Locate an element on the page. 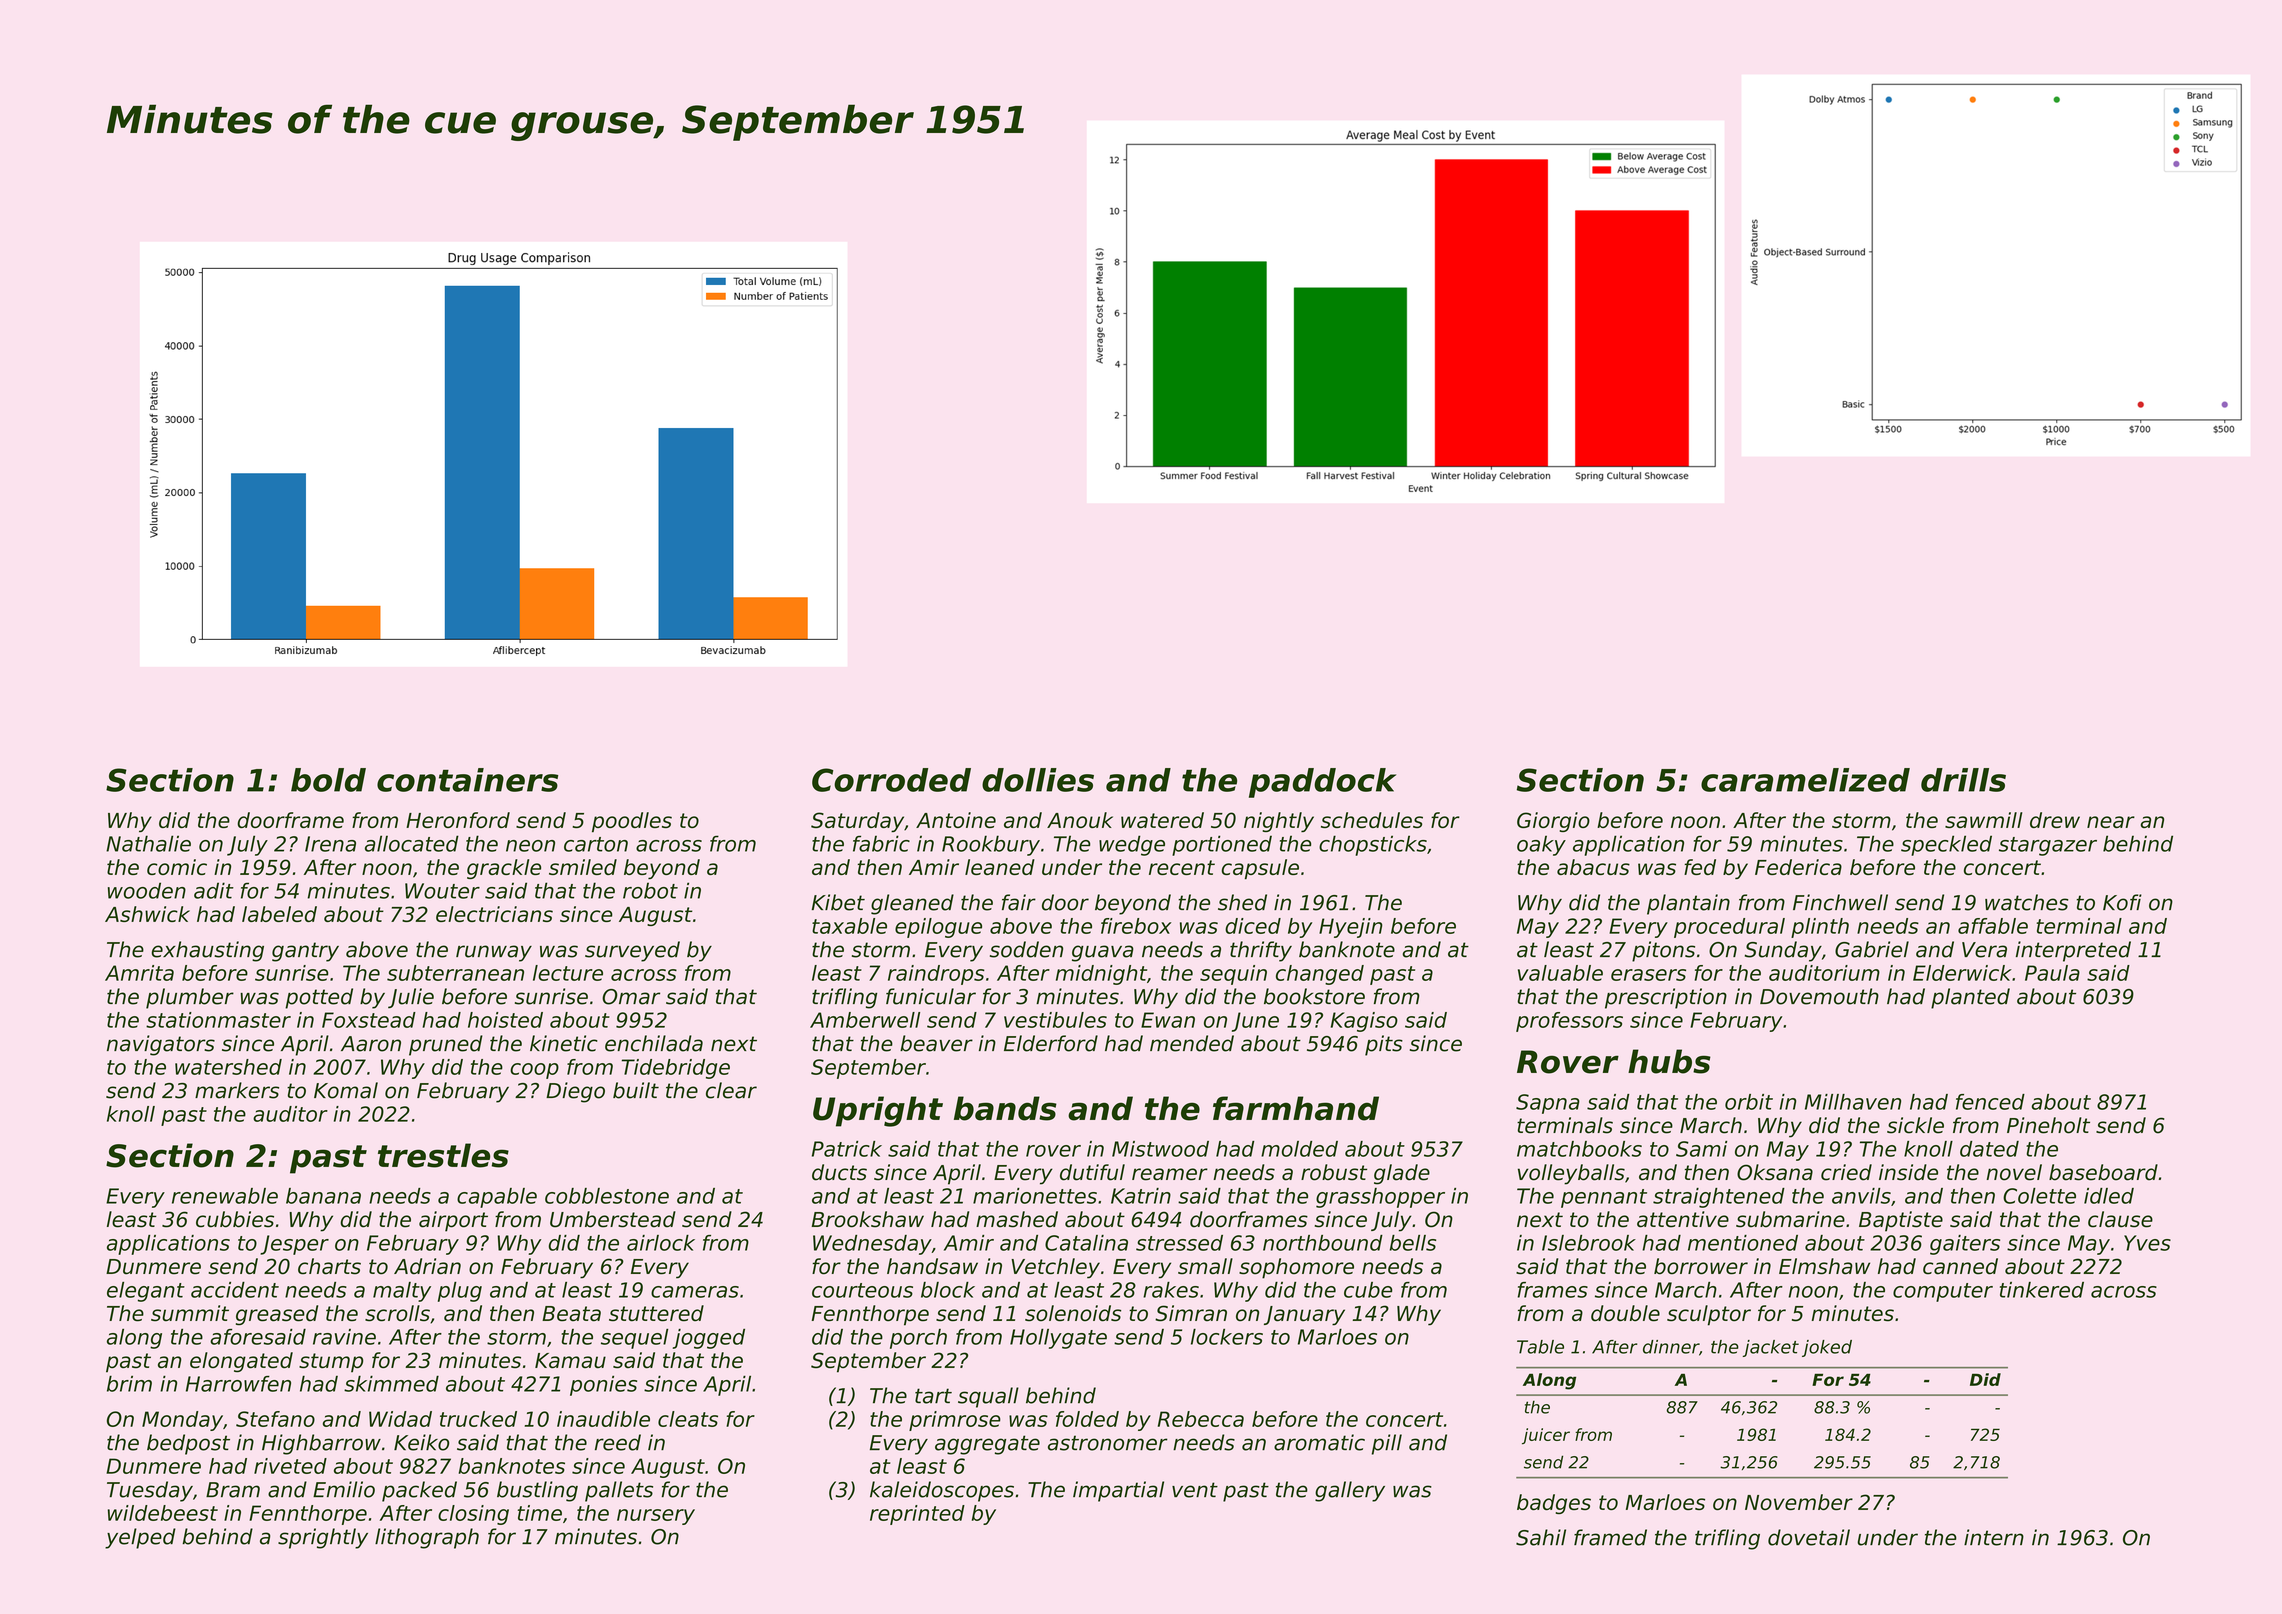 This page has width=2282, height=1614. jacket is located at coordinates (1771, 1348).
